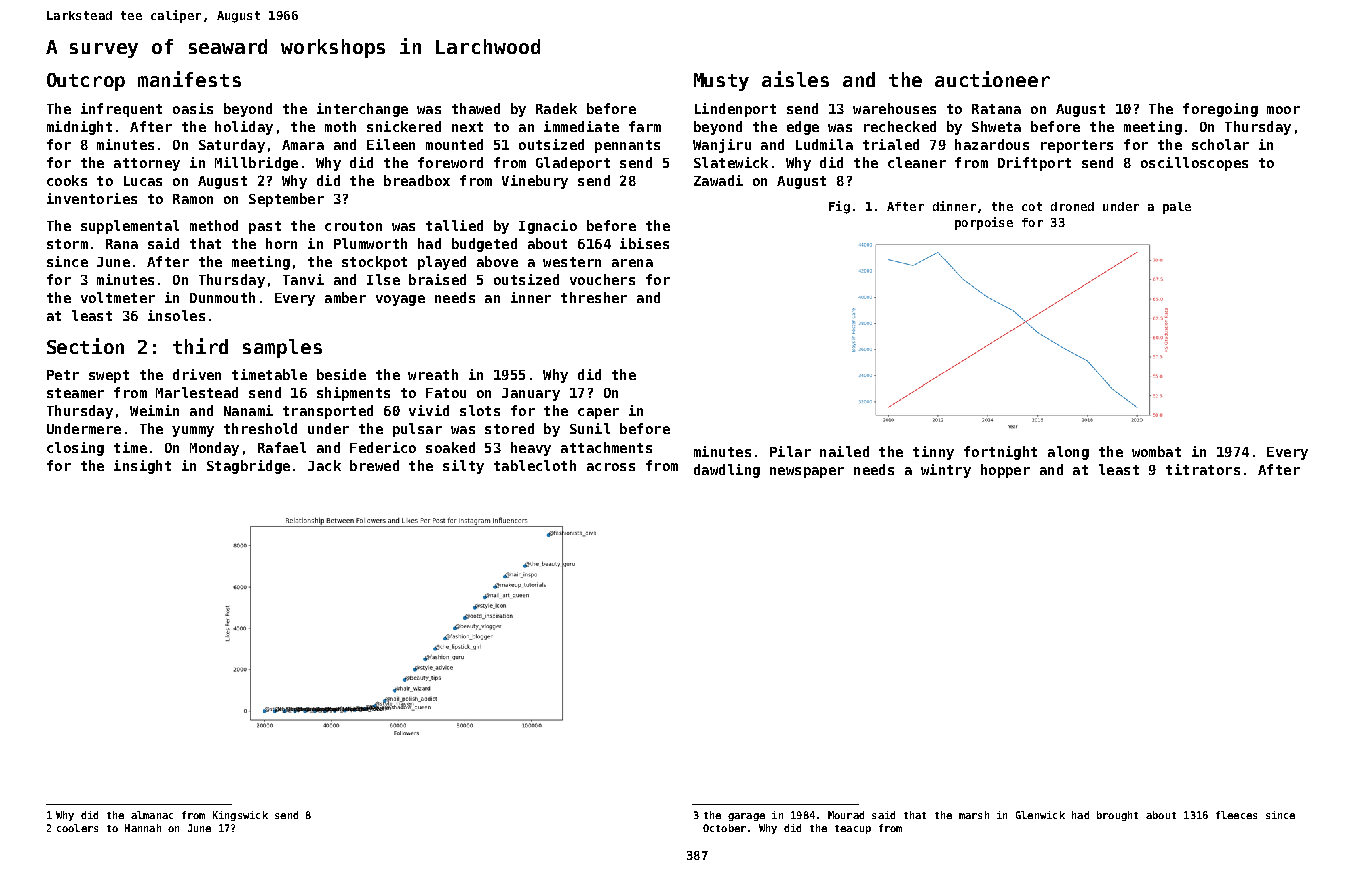  What do you see at coordinates (746, 817) in the screenshot?
I see `garage` at bounding box center [746, 817].
